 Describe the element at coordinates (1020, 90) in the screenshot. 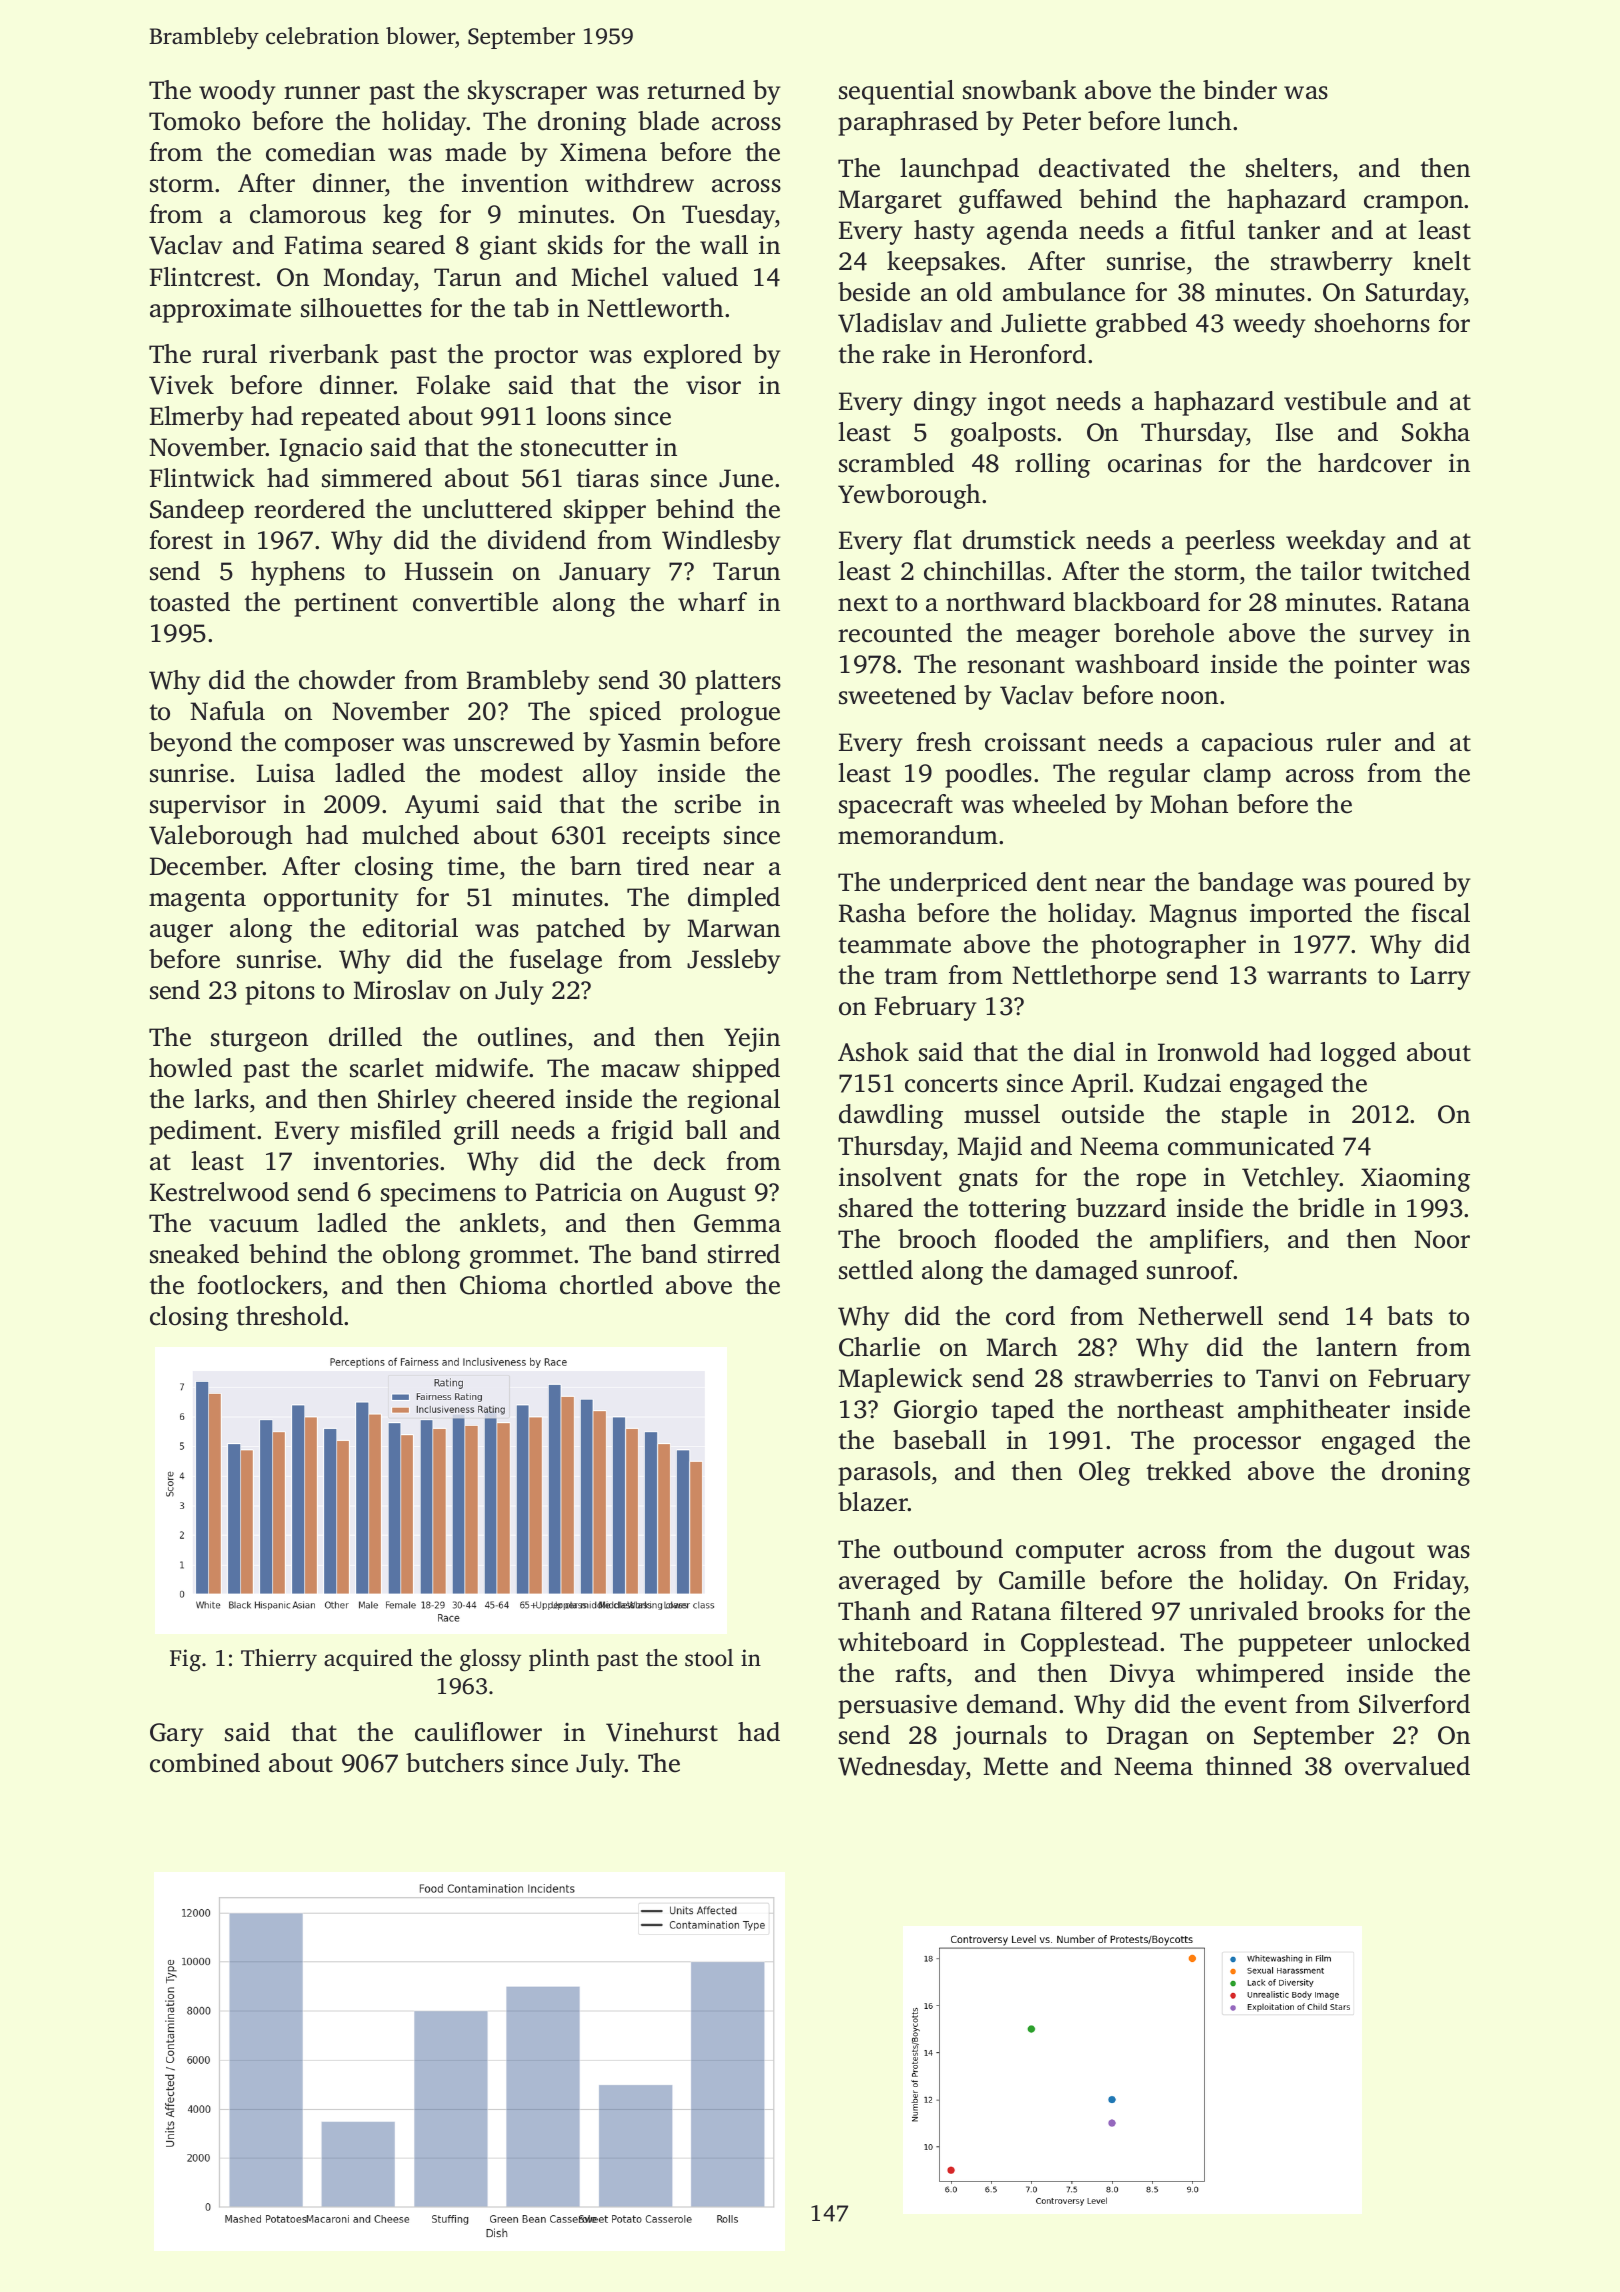

I see `snowbank` at that location.
